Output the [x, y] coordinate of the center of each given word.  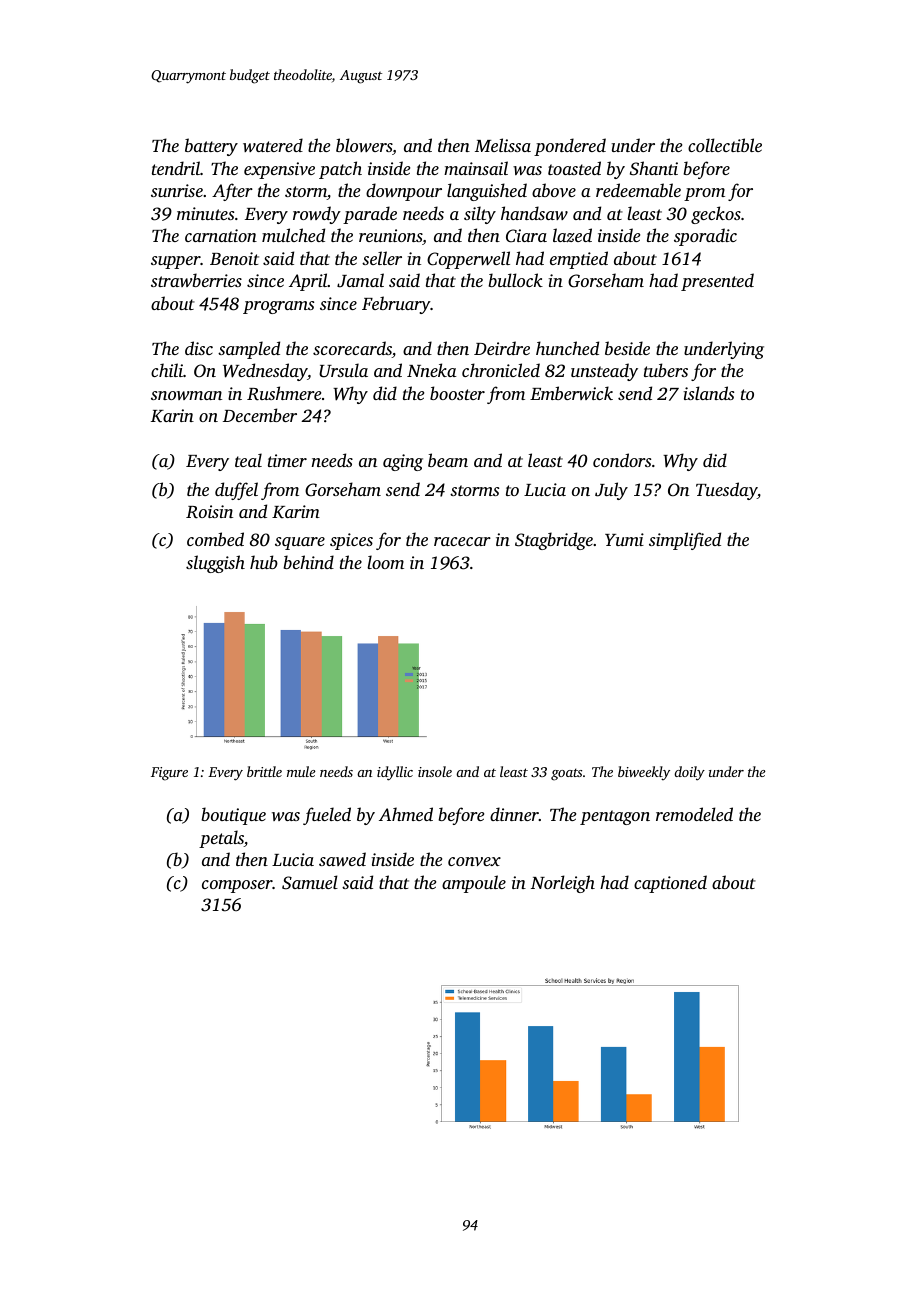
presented [717, 282]
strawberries [196, 280]
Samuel [310, 882]
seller [382, 258]
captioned [670, 884]
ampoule [474, 884]
